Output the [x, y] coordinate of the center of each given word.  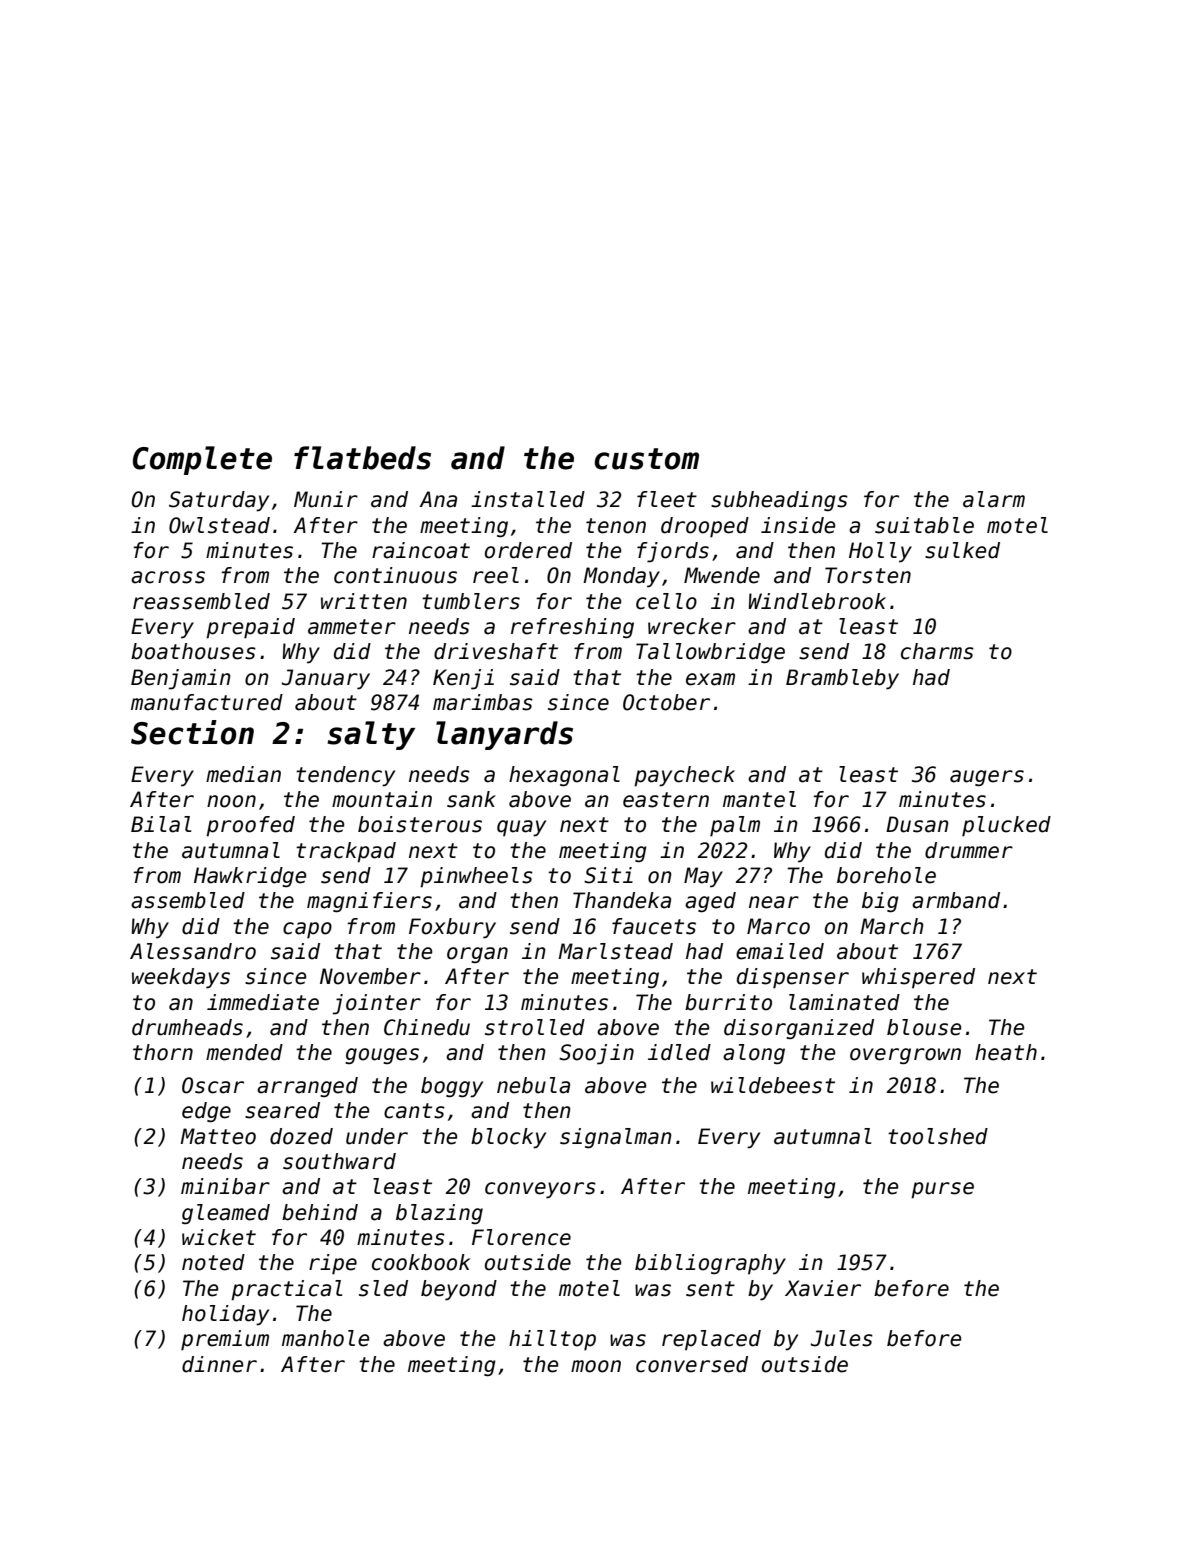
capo [307, 930]
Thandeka [622, 900]
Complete [202, 460]
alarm [994, 499]
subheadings [779, 501]
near [774, 902]
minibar [225, 1186]
